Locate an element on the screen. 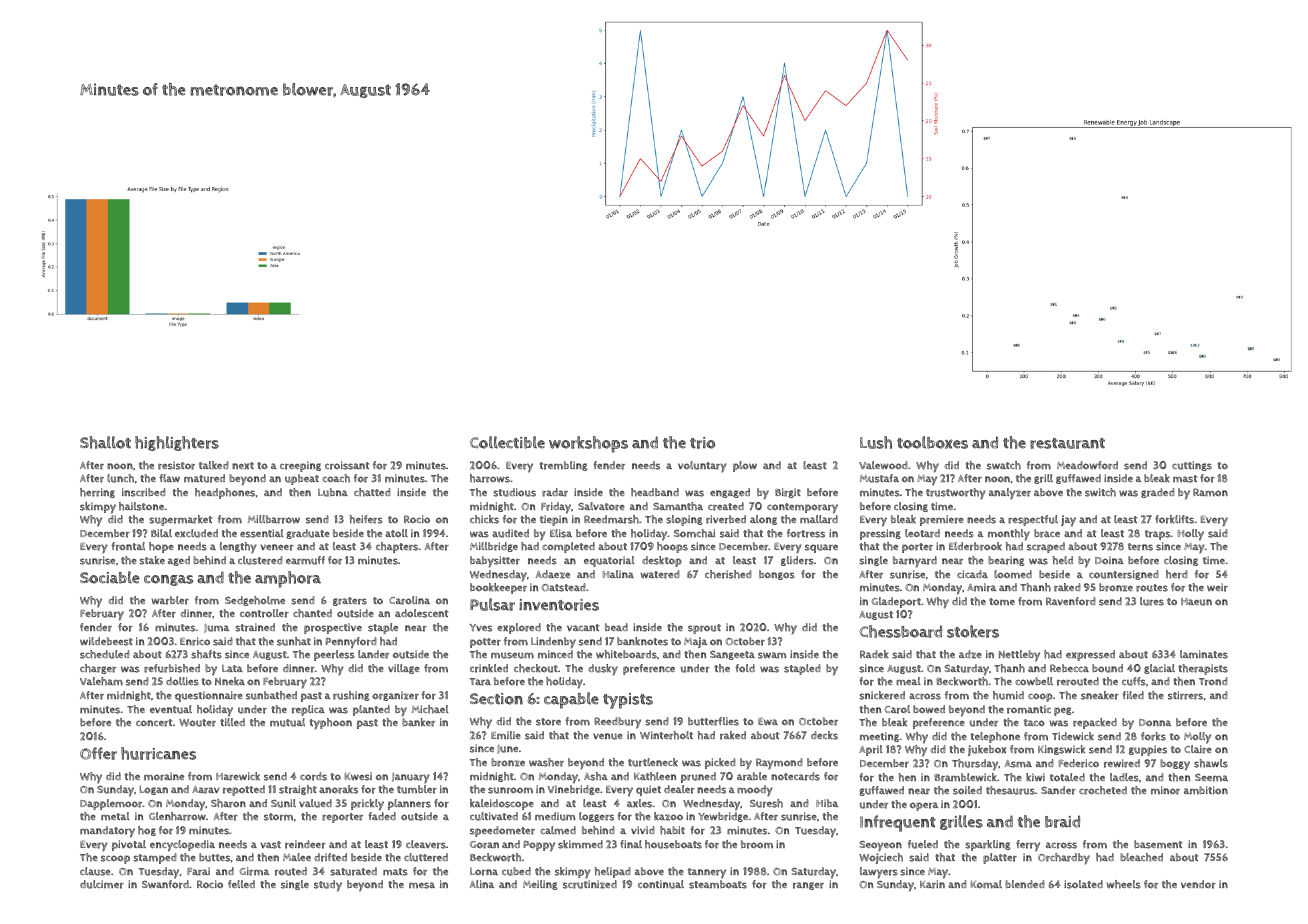 This screenshot has height=924, width=1308. romantic is located at coordinates (1029, 709).
